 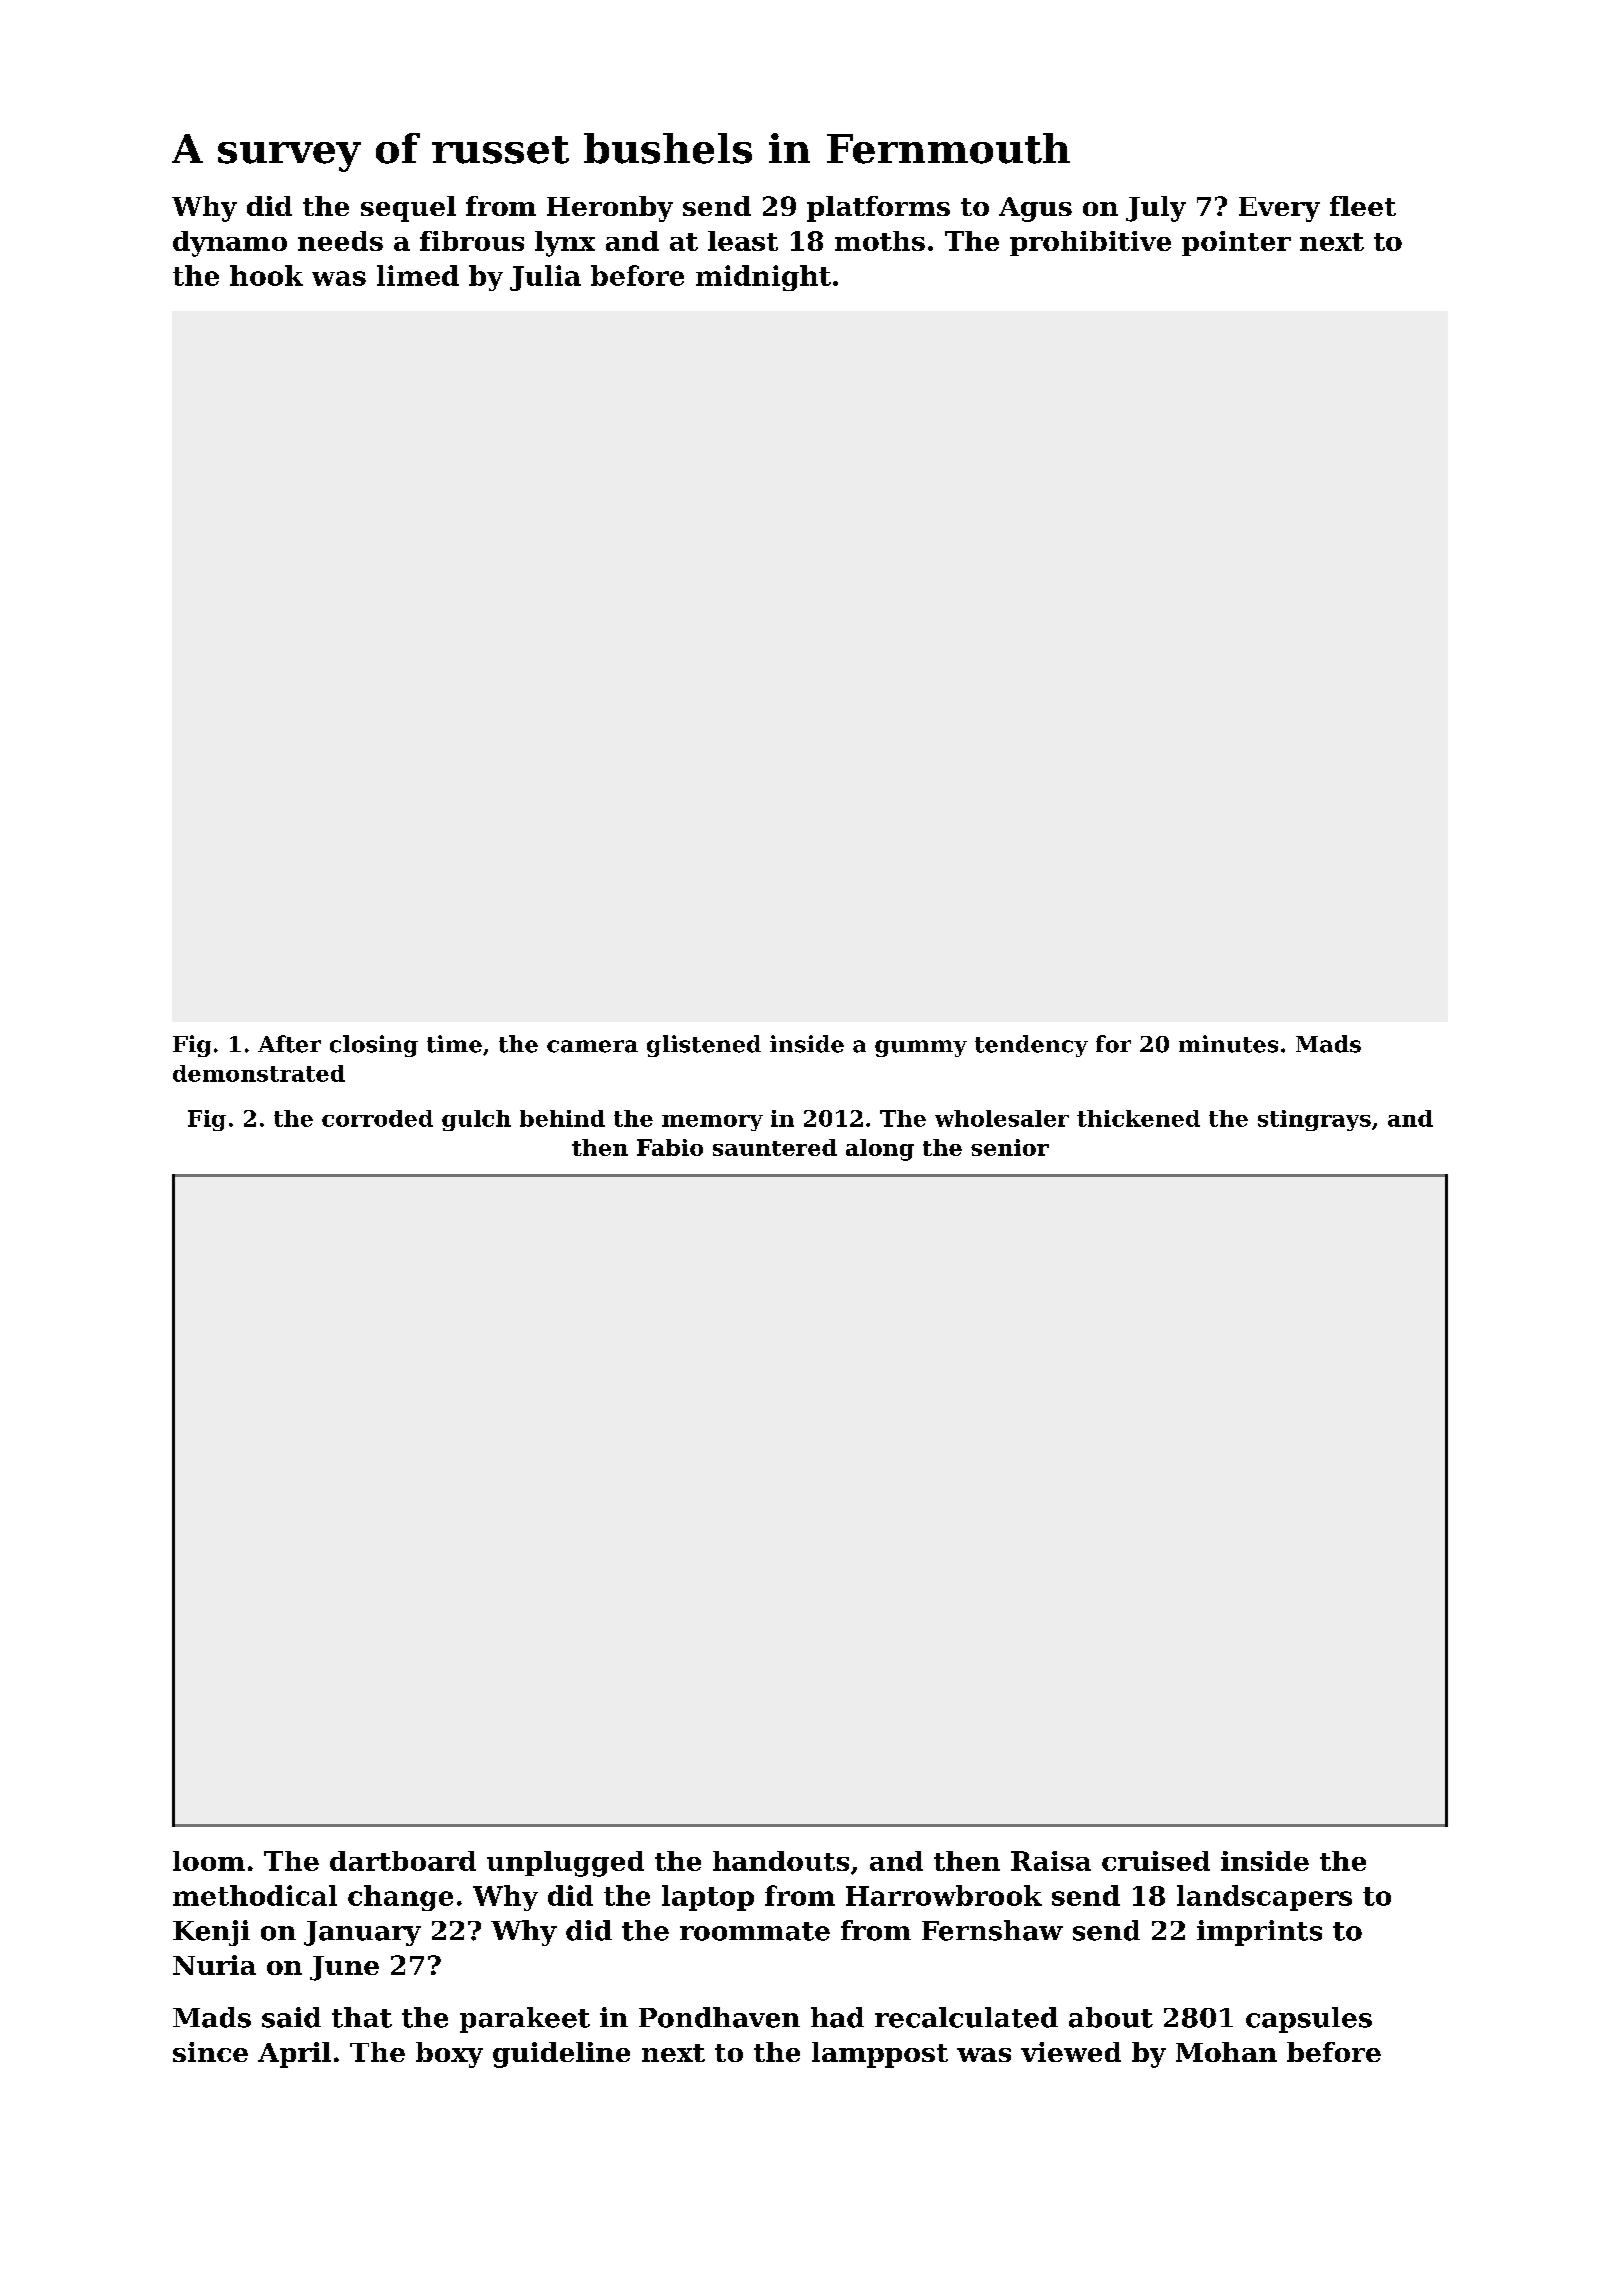 I want to click on boxy, so click(x=449, y=2055).
